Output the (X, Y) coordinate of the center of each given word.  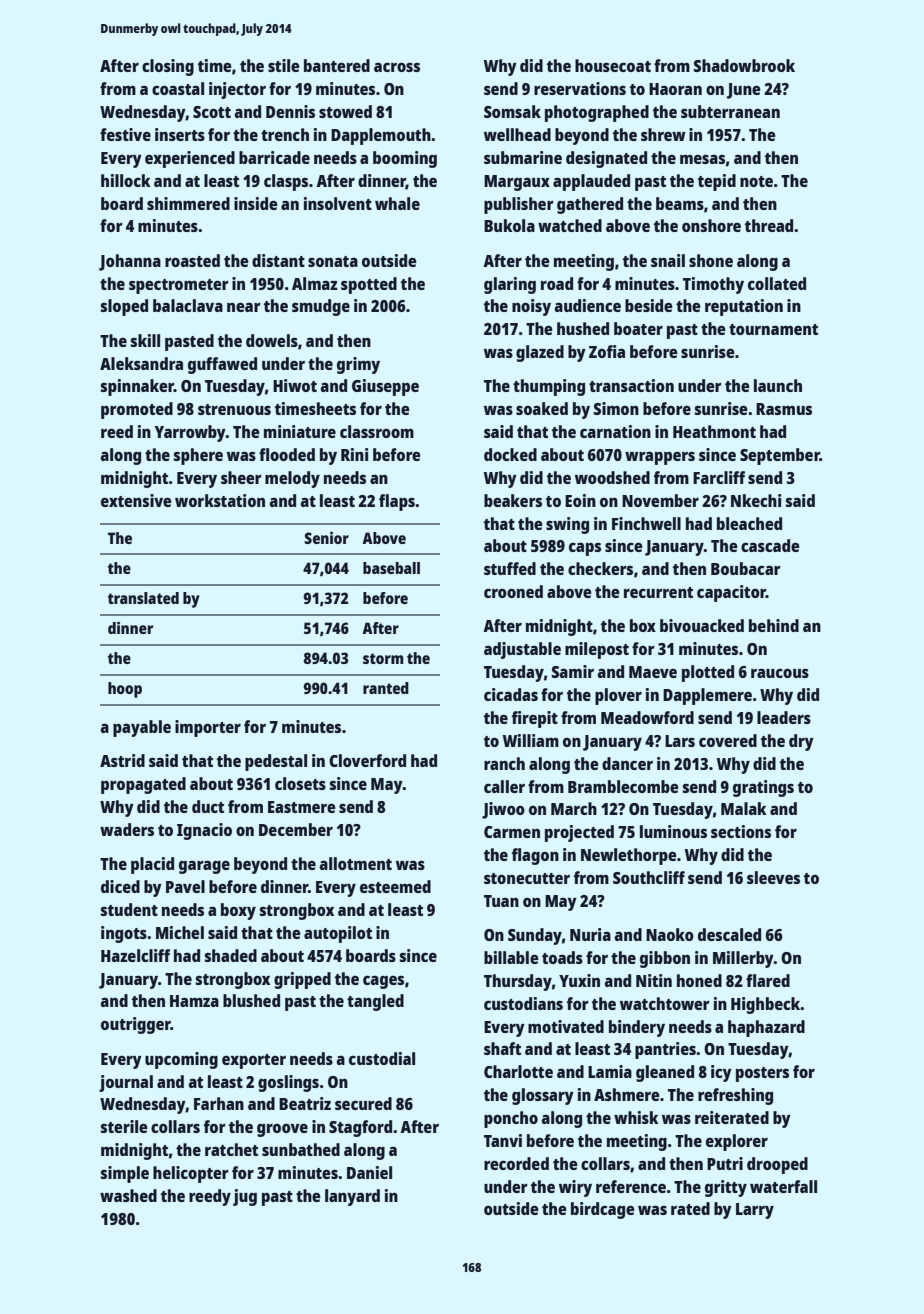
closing (168, 67)
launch (778, 385)
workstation (220, 500)
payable (142, 728)
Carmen (512, 832)
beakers (513, 500)
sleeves (773, 877)
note (756, 181)
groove (282, 1130)
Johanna (130, 262)
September (780, 456)
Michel (180, 932)
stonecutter (527, 878)
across (397, 67)
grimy (358, 365)
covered (728, 740)
